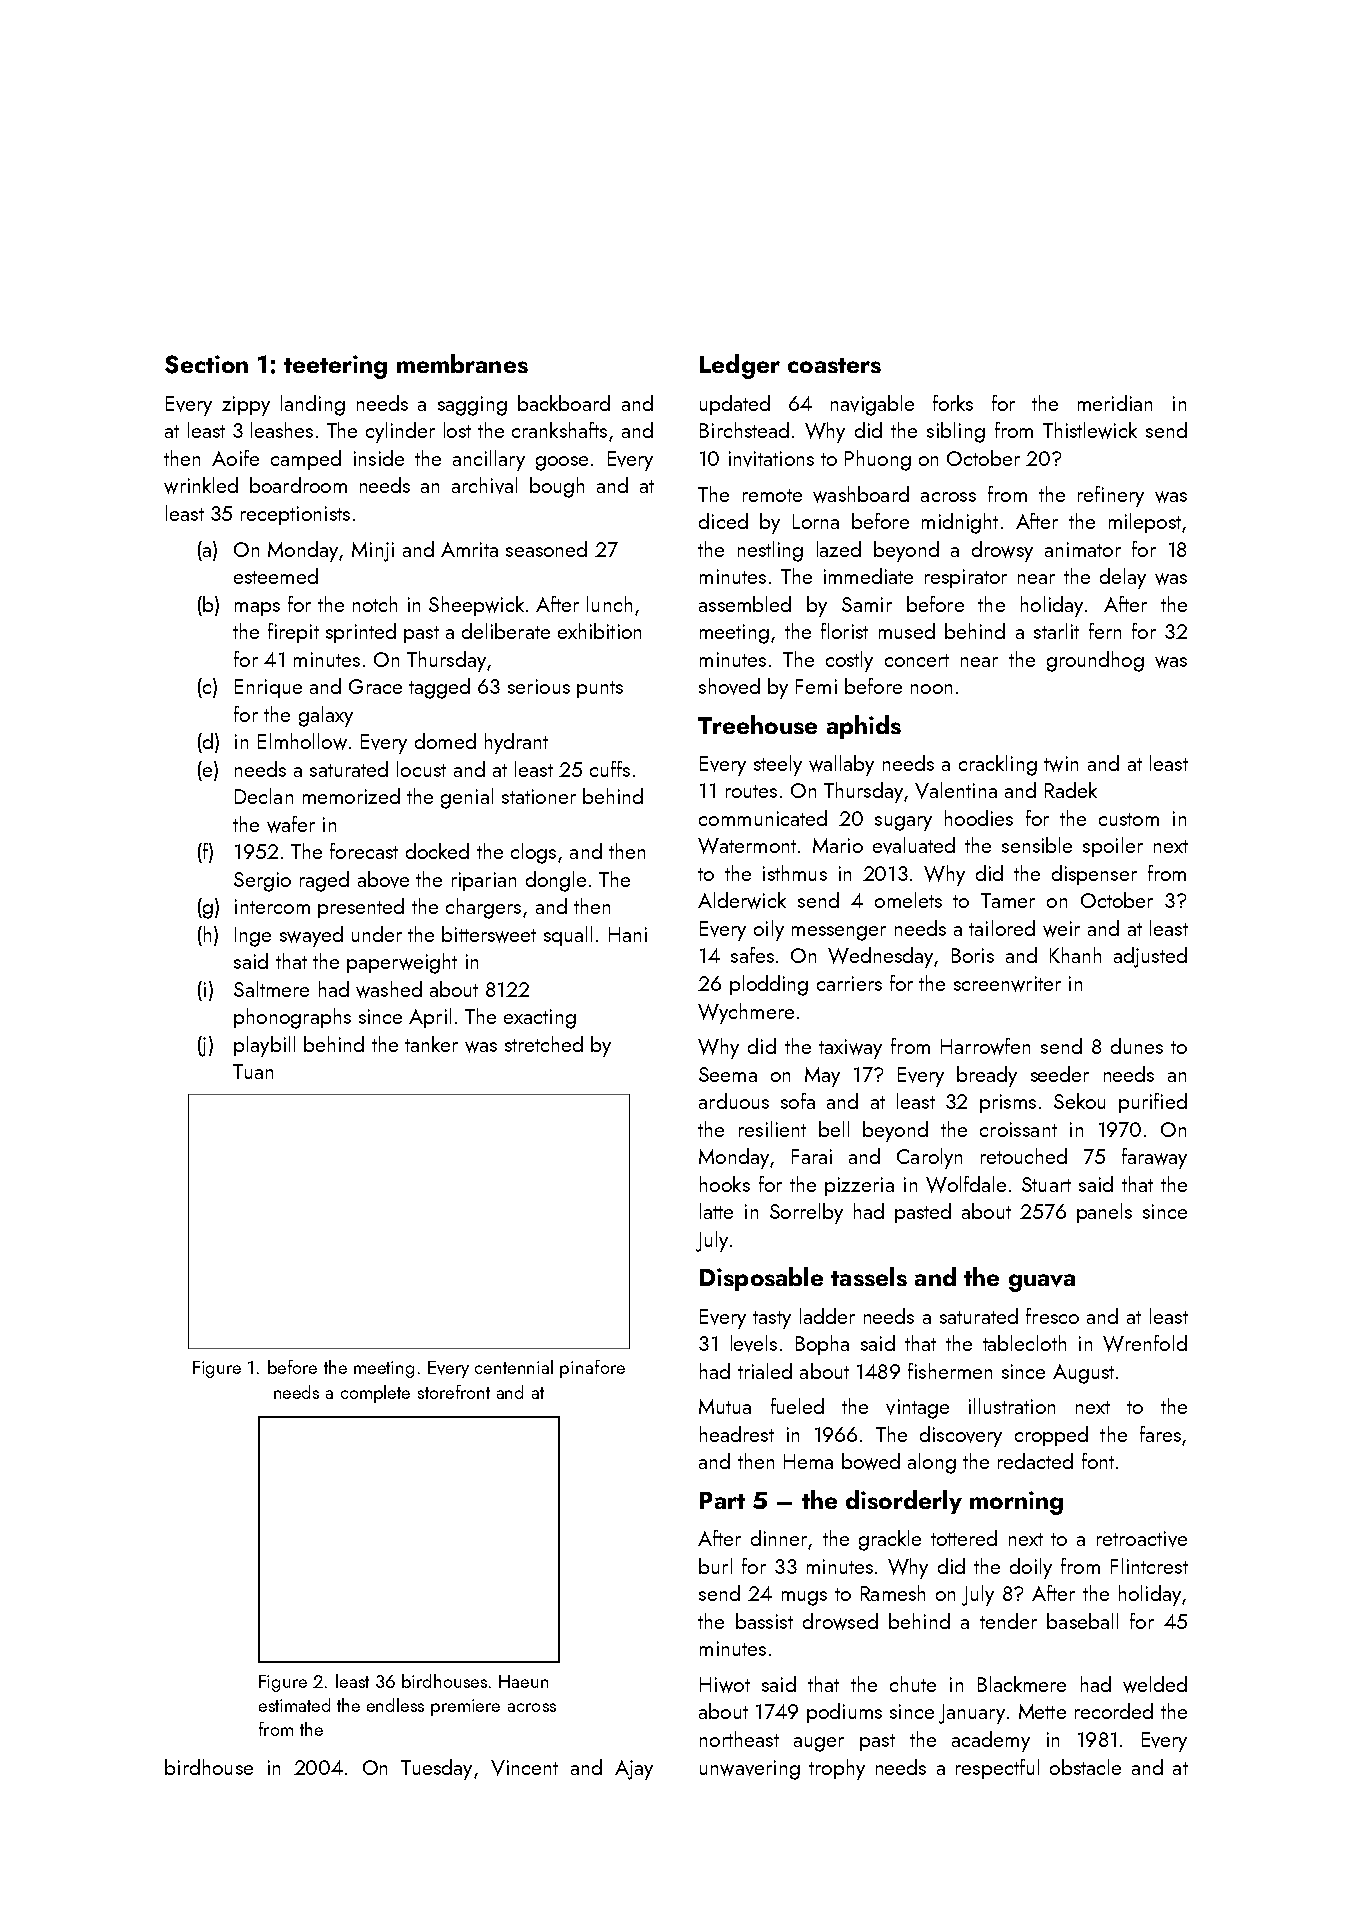 Image resolution: width=1352 pixels, height=1912 pixels. I want to click on estimated, so click(294, 1705).
